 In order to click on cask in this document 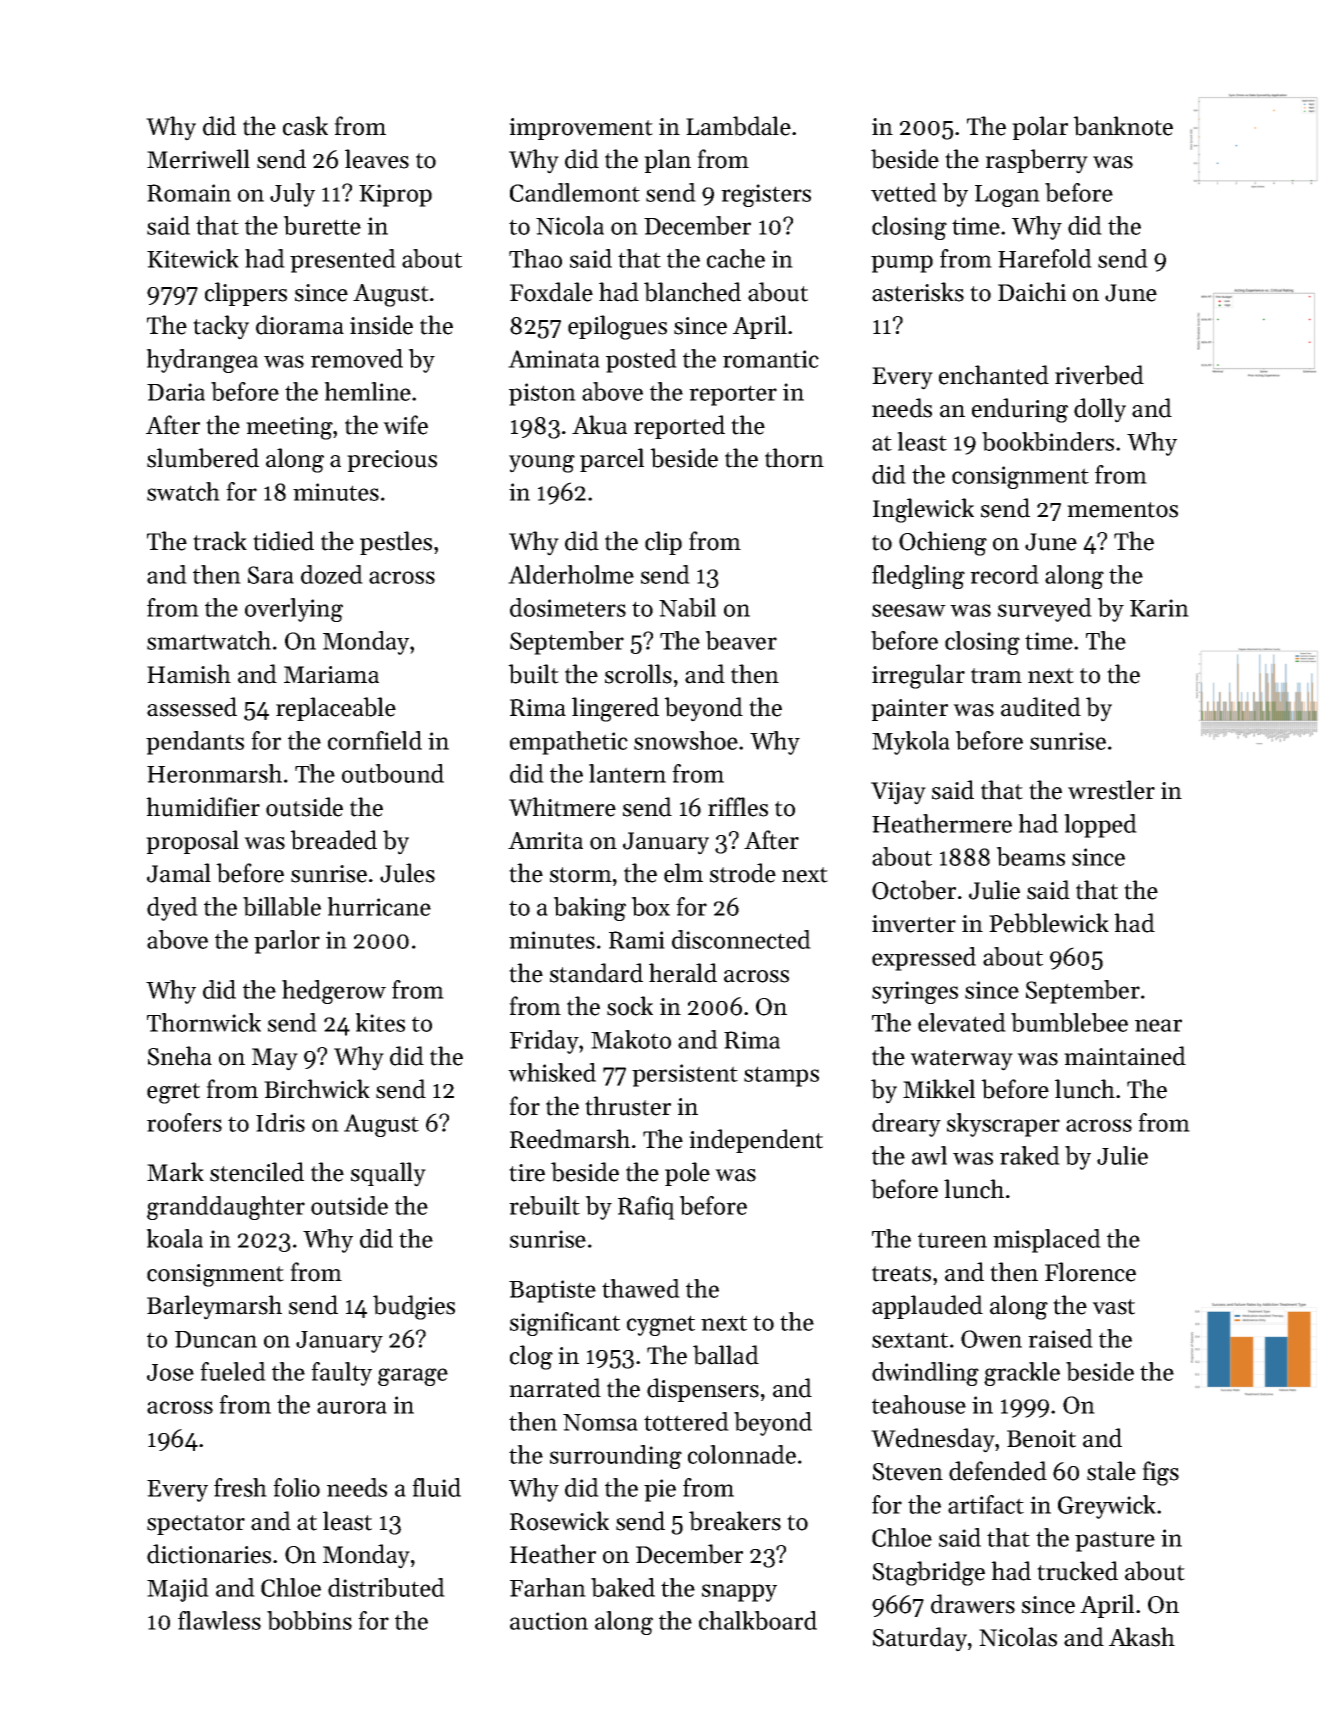, I will do `click(305, 126)`.
